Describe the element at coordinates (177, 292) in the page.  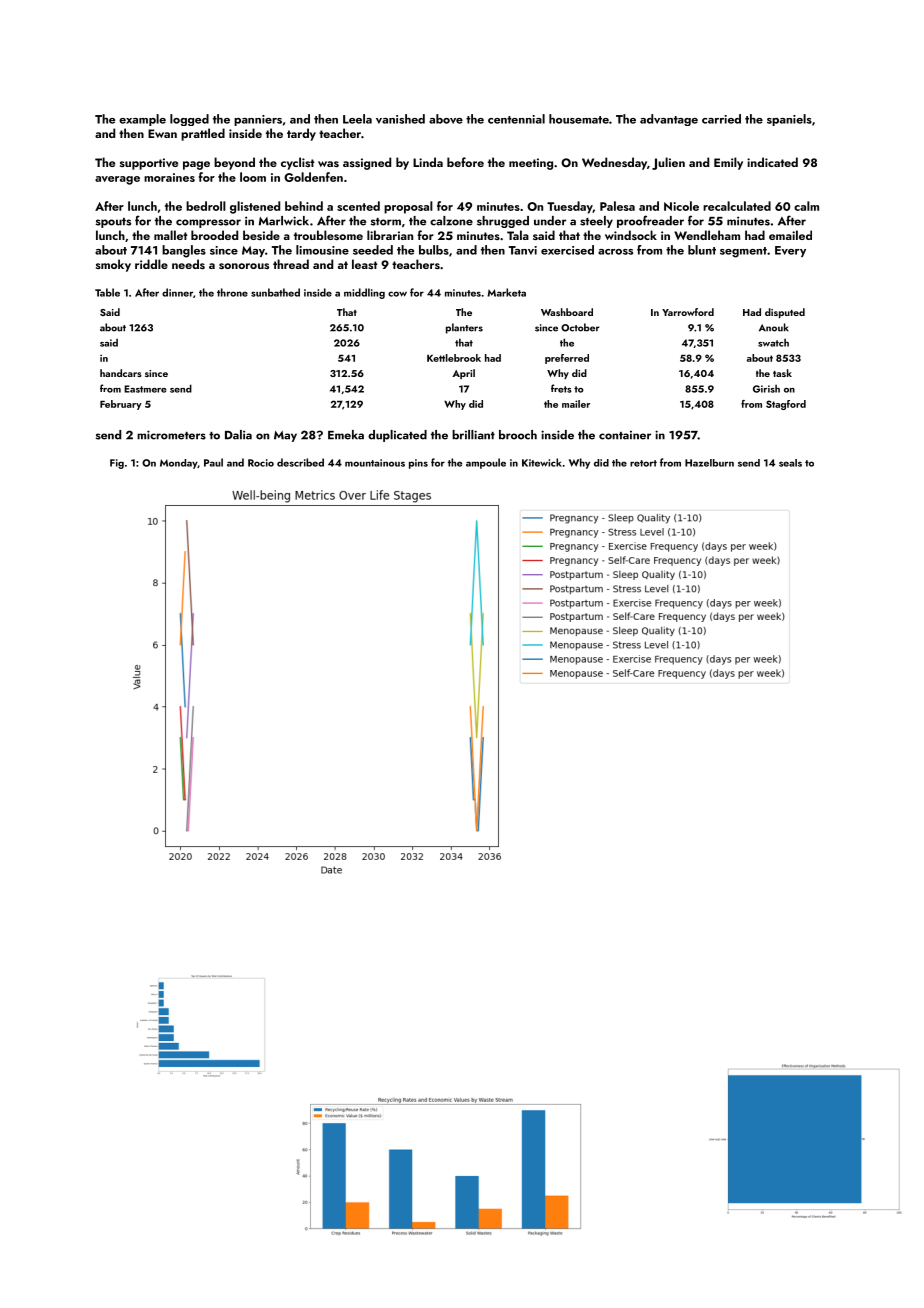
I see `dinner` at that location.
